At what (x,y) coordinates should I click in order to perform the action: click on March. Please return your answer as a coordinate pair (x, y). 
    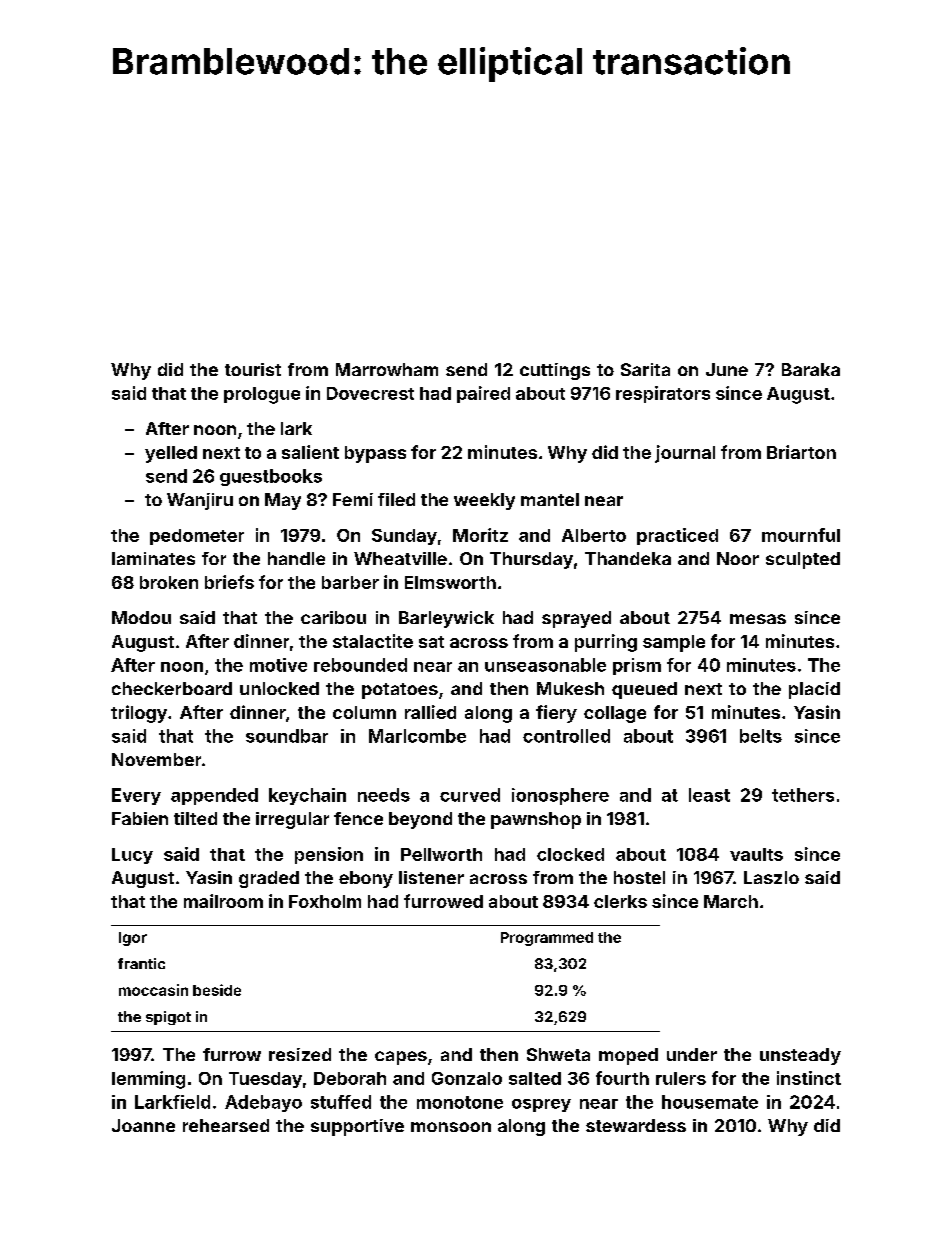
    Looking at the image, I should click on (731, 901).
